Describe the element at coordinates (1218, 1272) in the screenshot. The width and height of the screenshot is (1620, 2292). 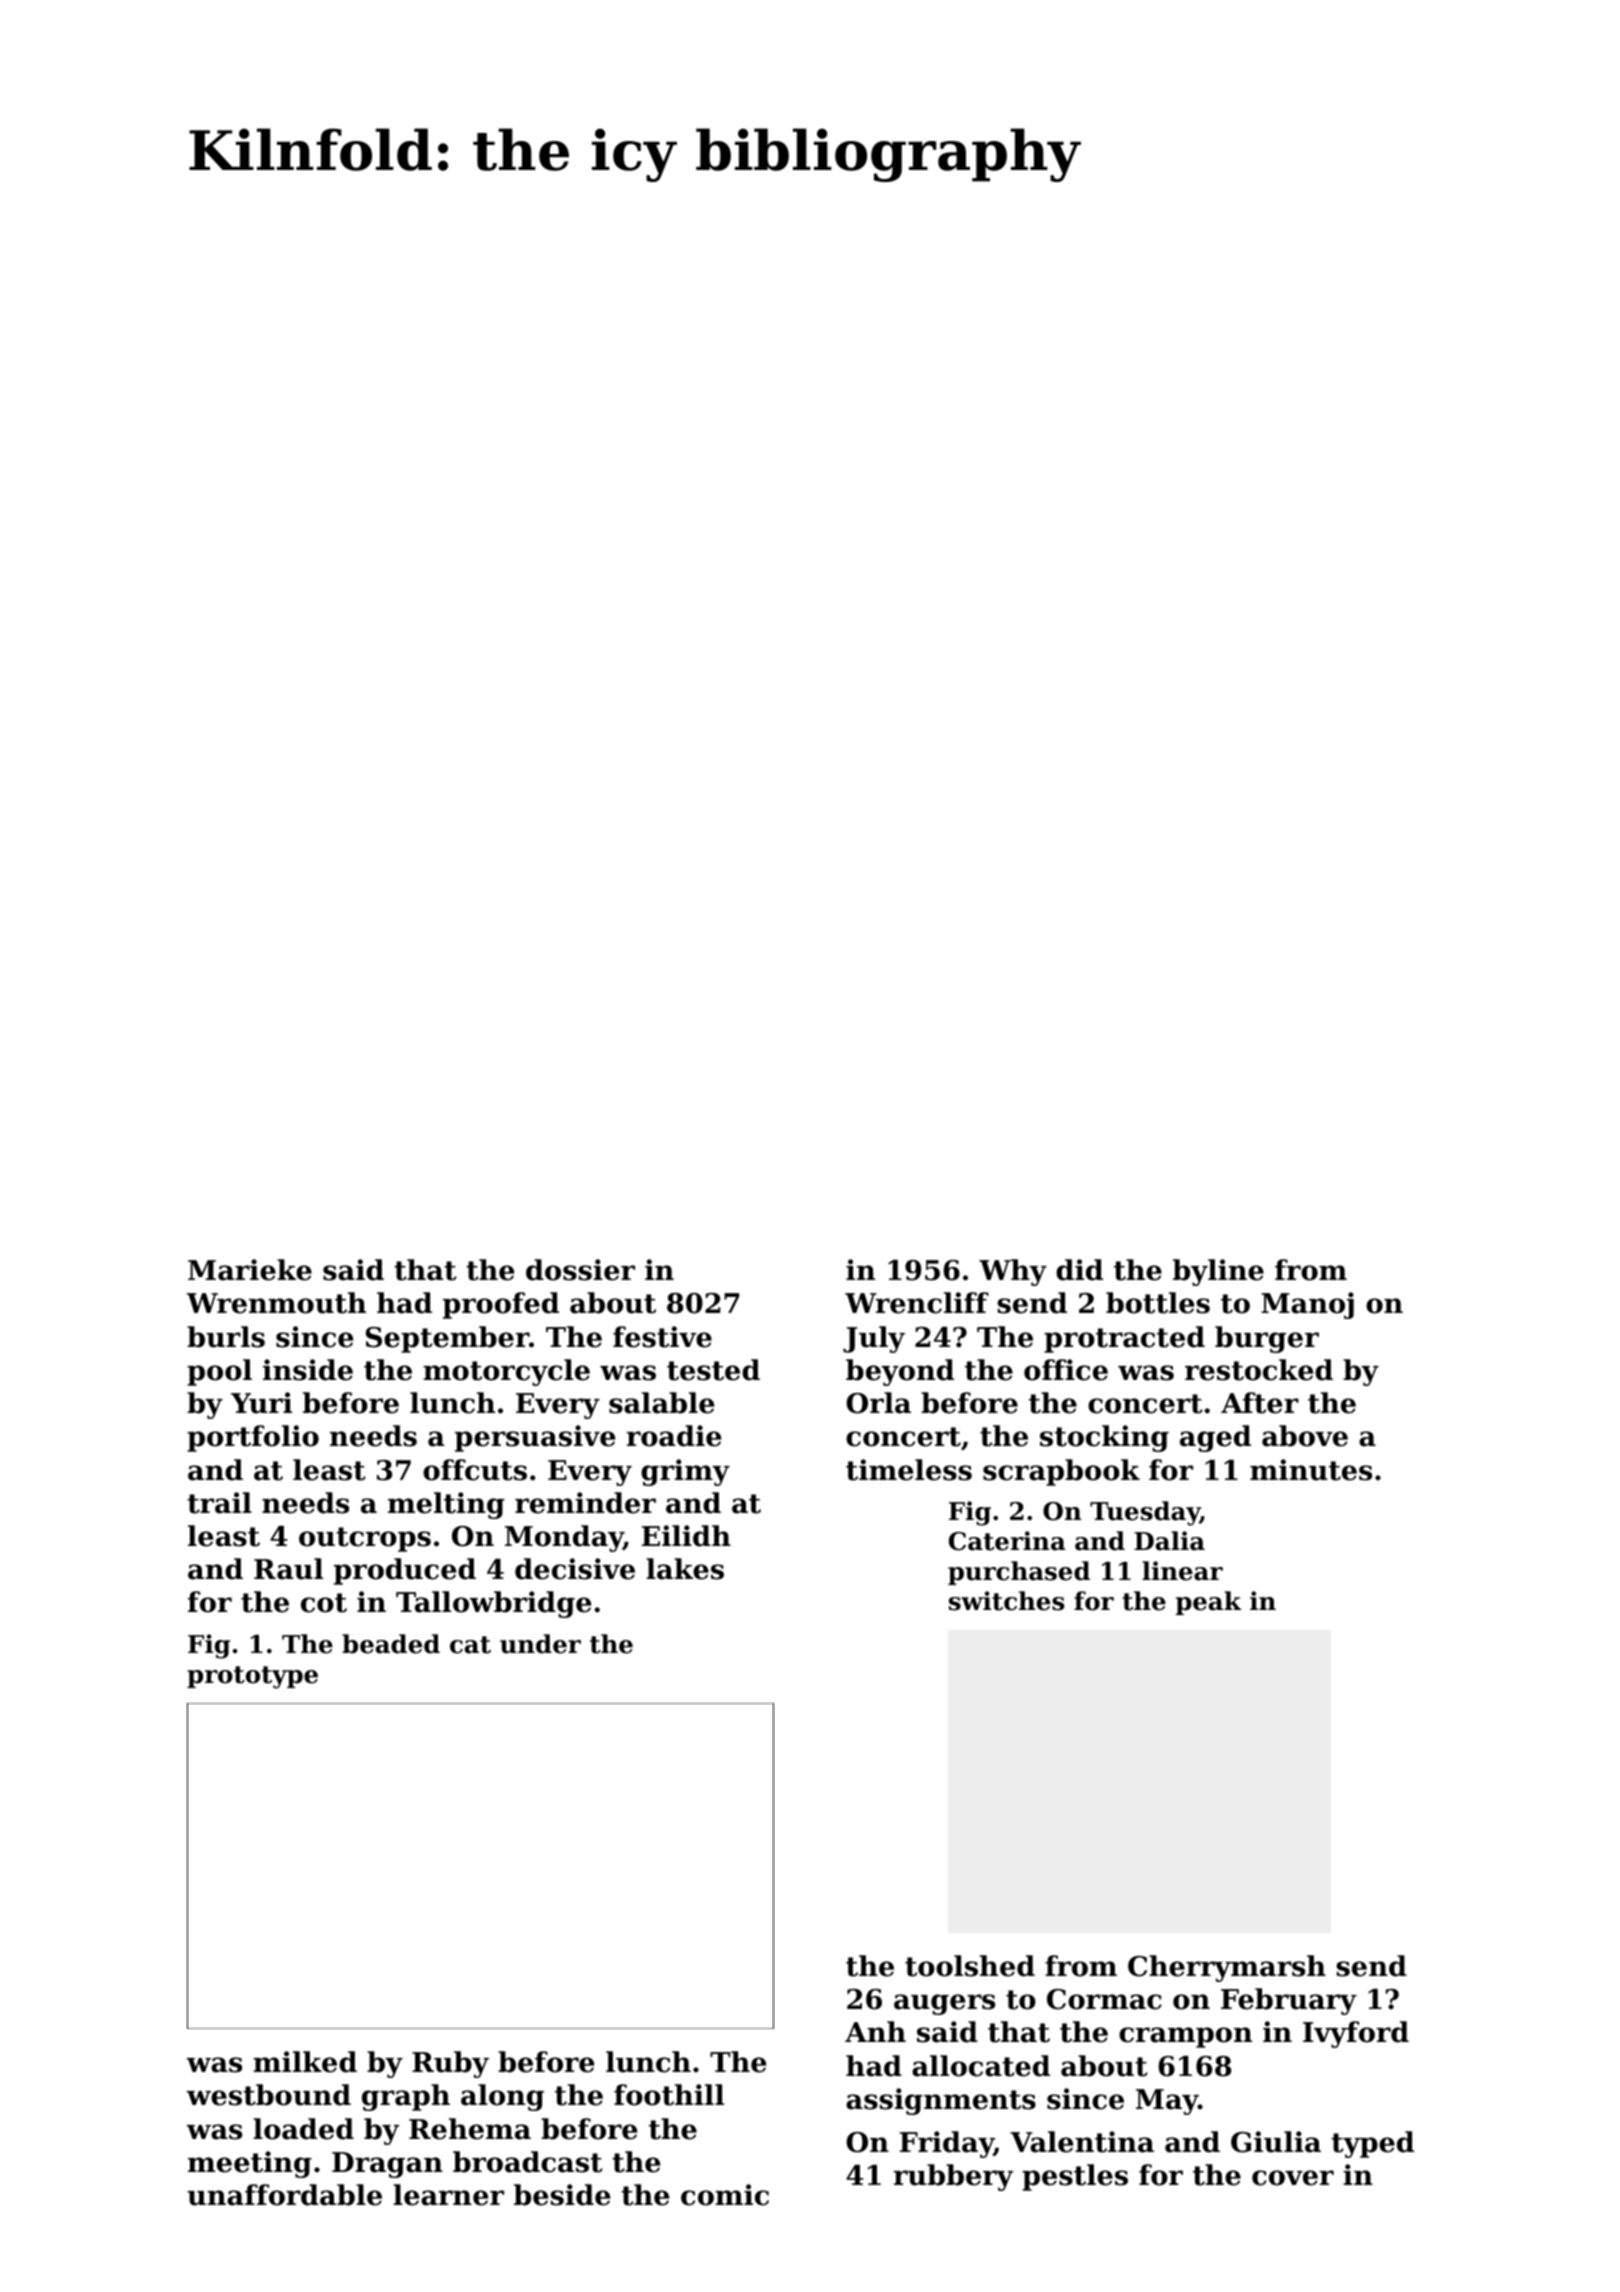
I see `byline` at that location.
